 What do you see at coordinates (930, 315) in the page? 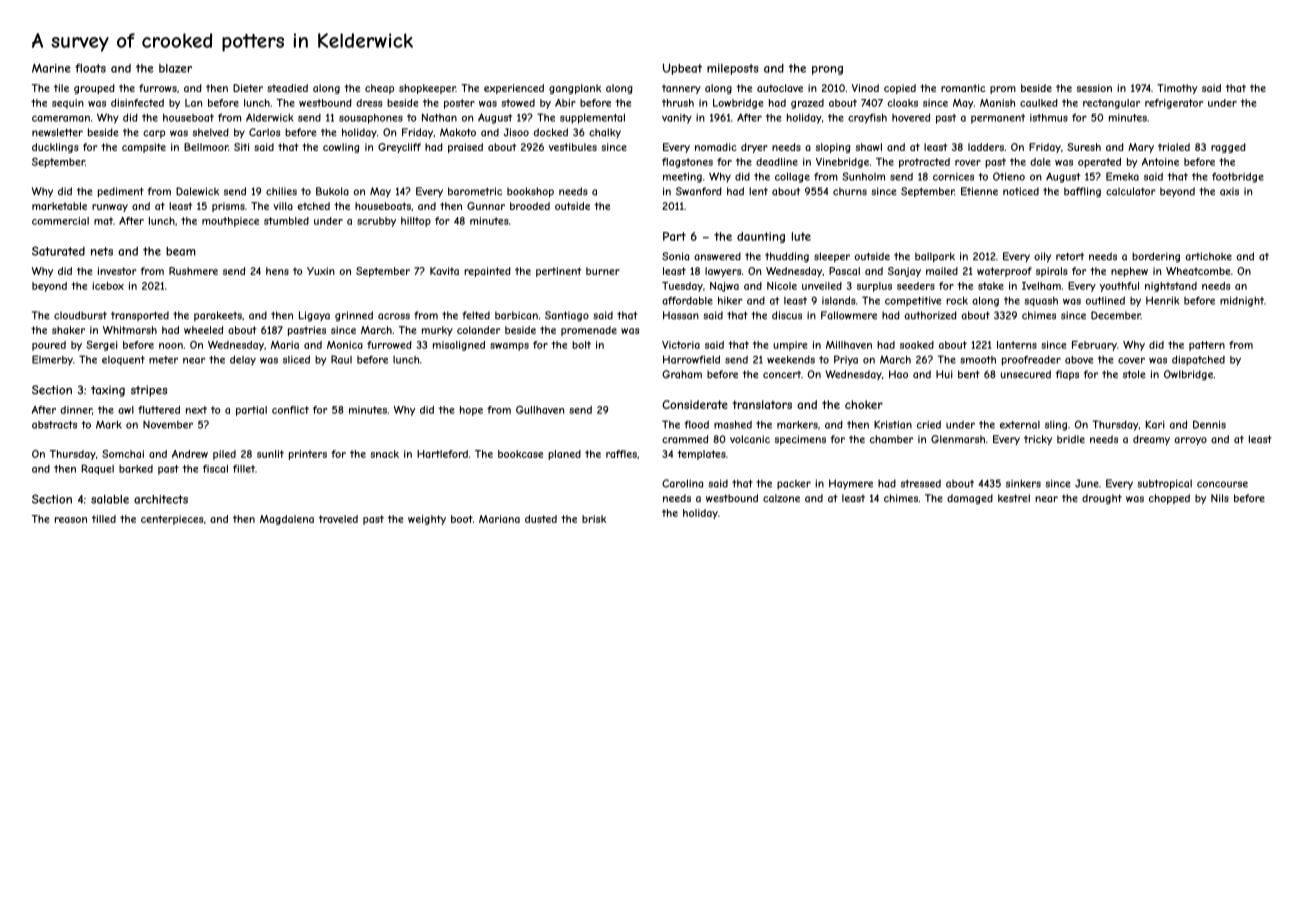
I see `authorized` at bounding box center [930, 315].
